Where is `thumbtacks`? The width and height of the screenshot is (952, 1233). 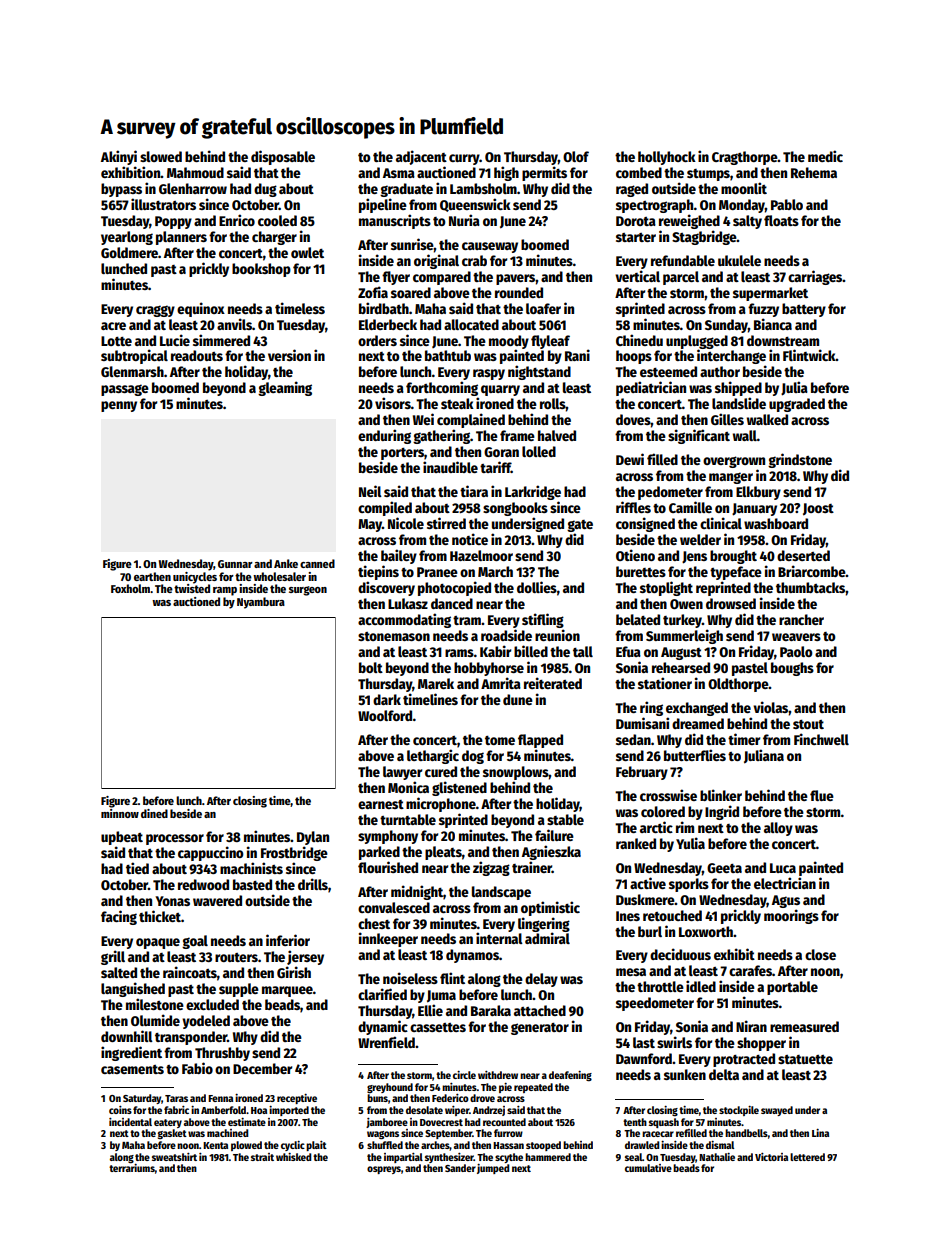
thumbtacks is located at coordinates (810, 587).
